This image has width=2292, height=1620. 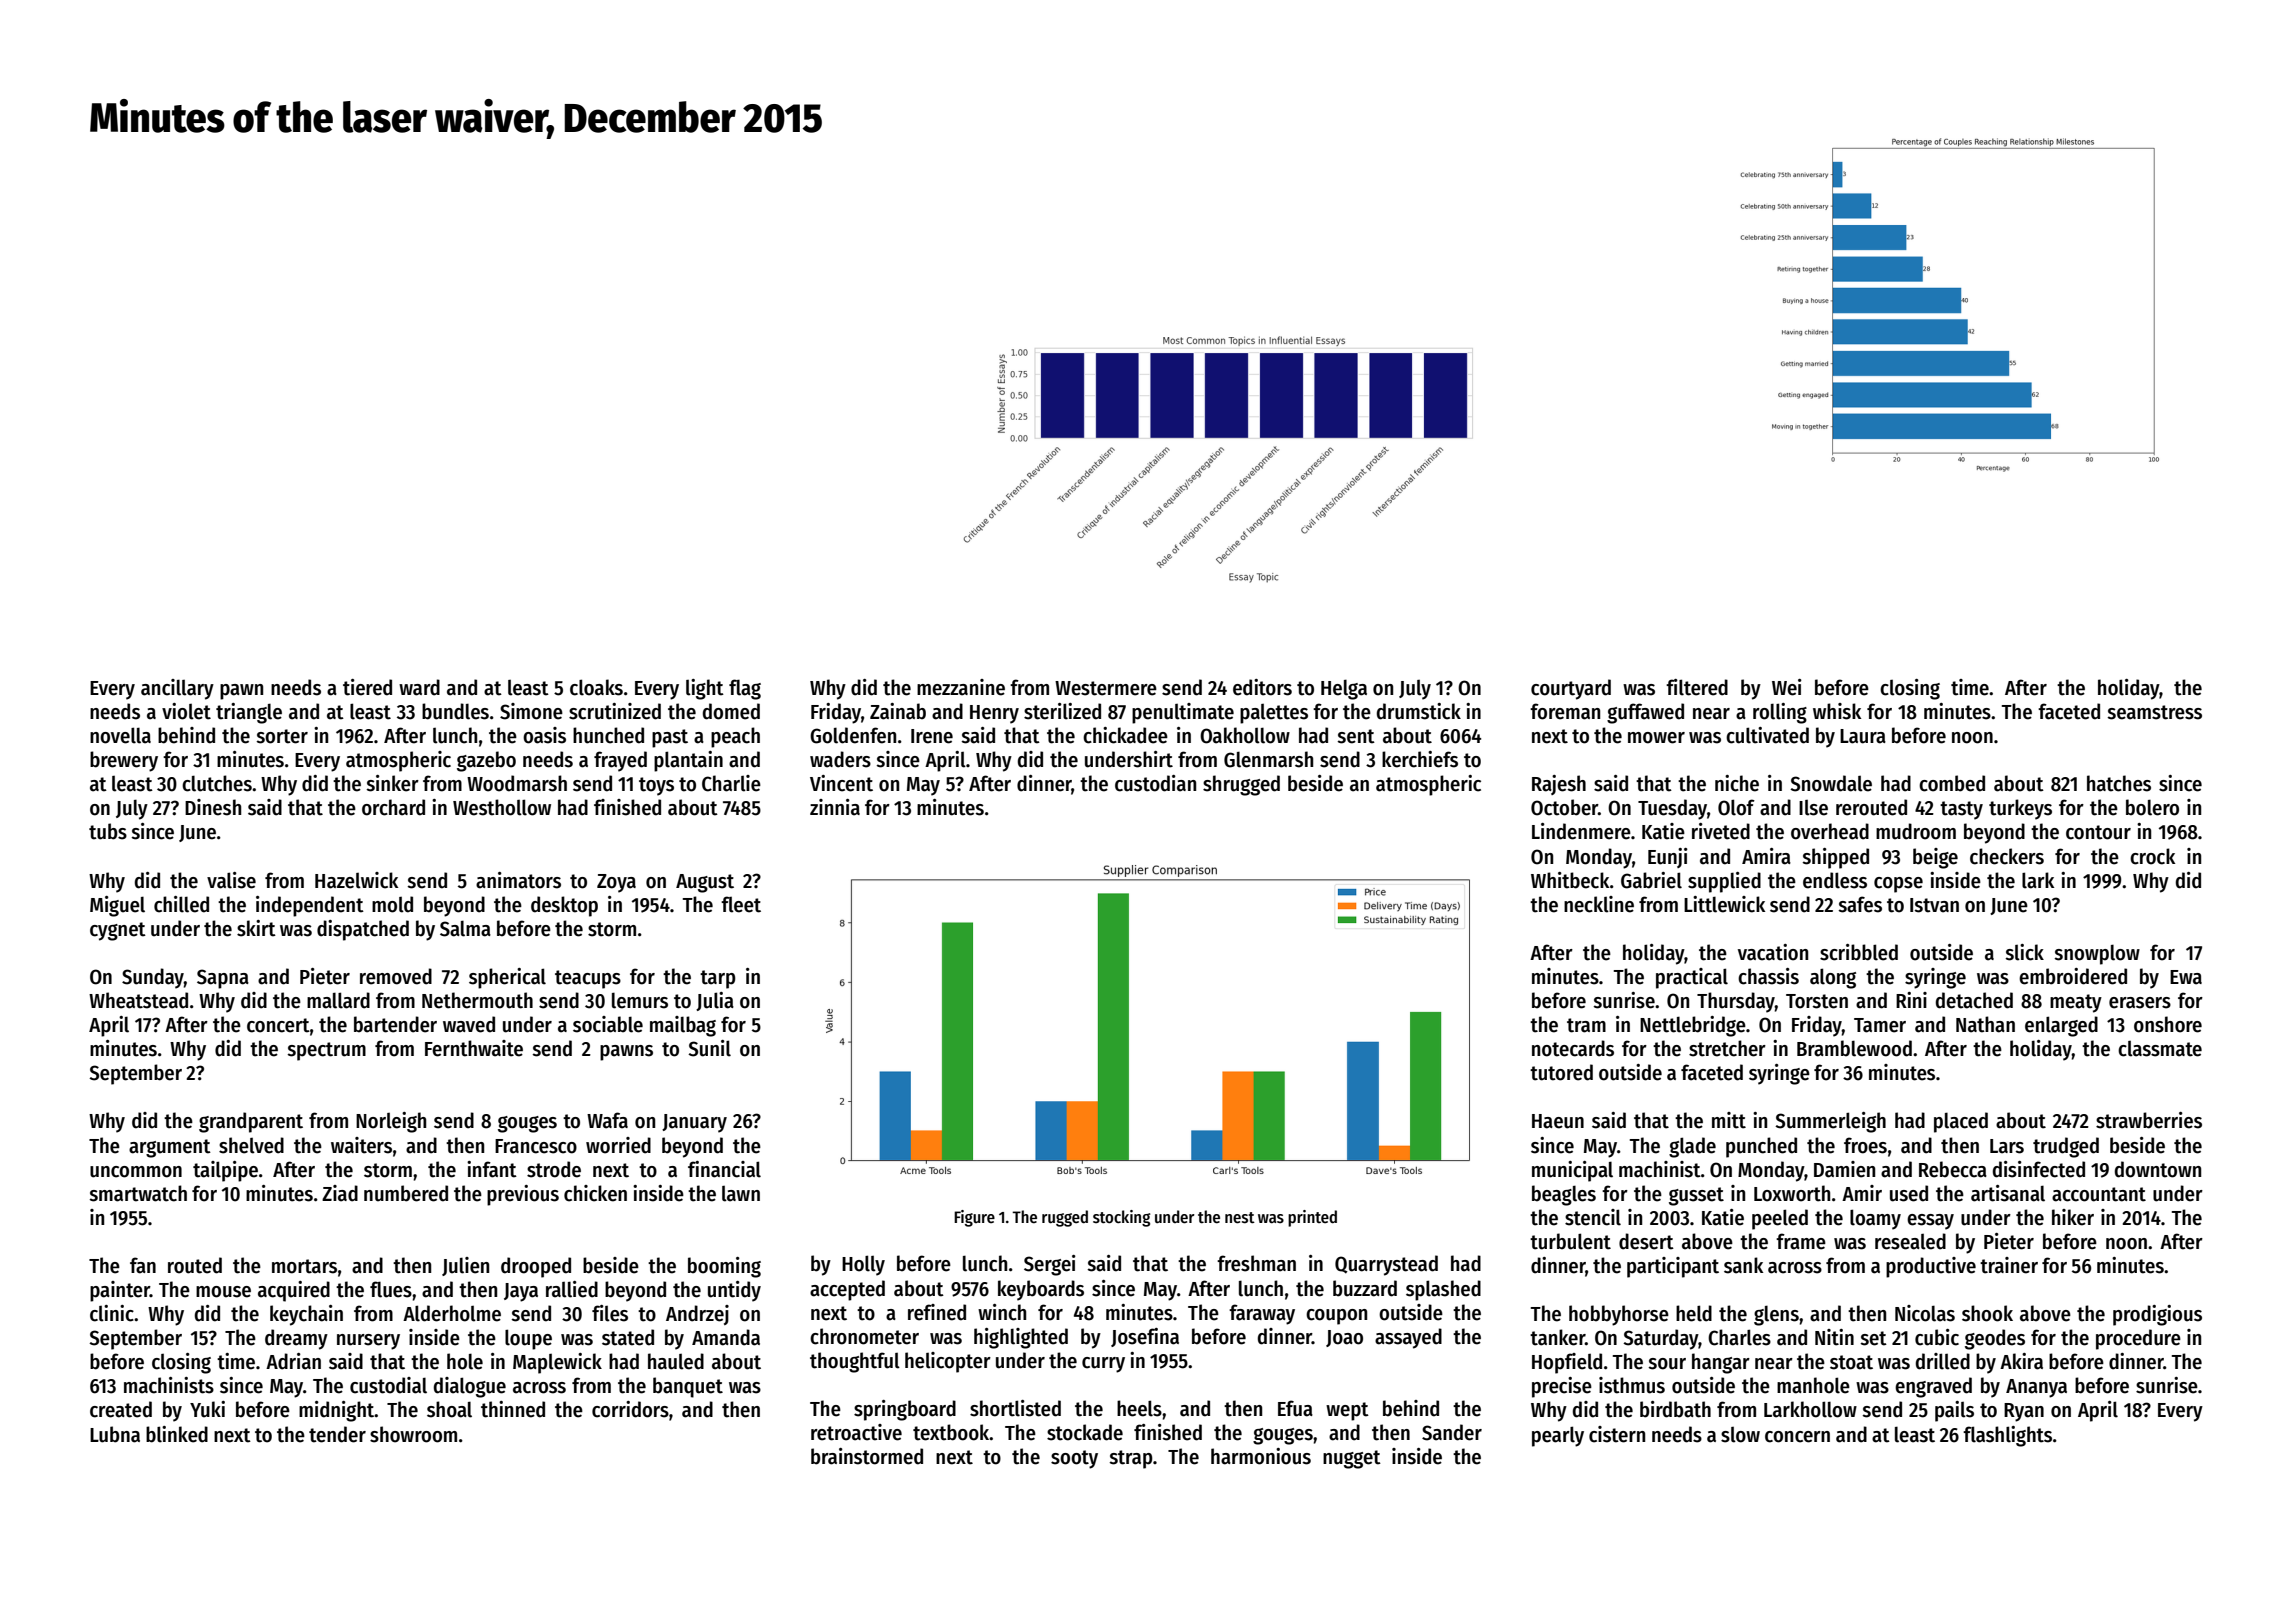 I want to click on corridors, so click(x=630, y=1409).
